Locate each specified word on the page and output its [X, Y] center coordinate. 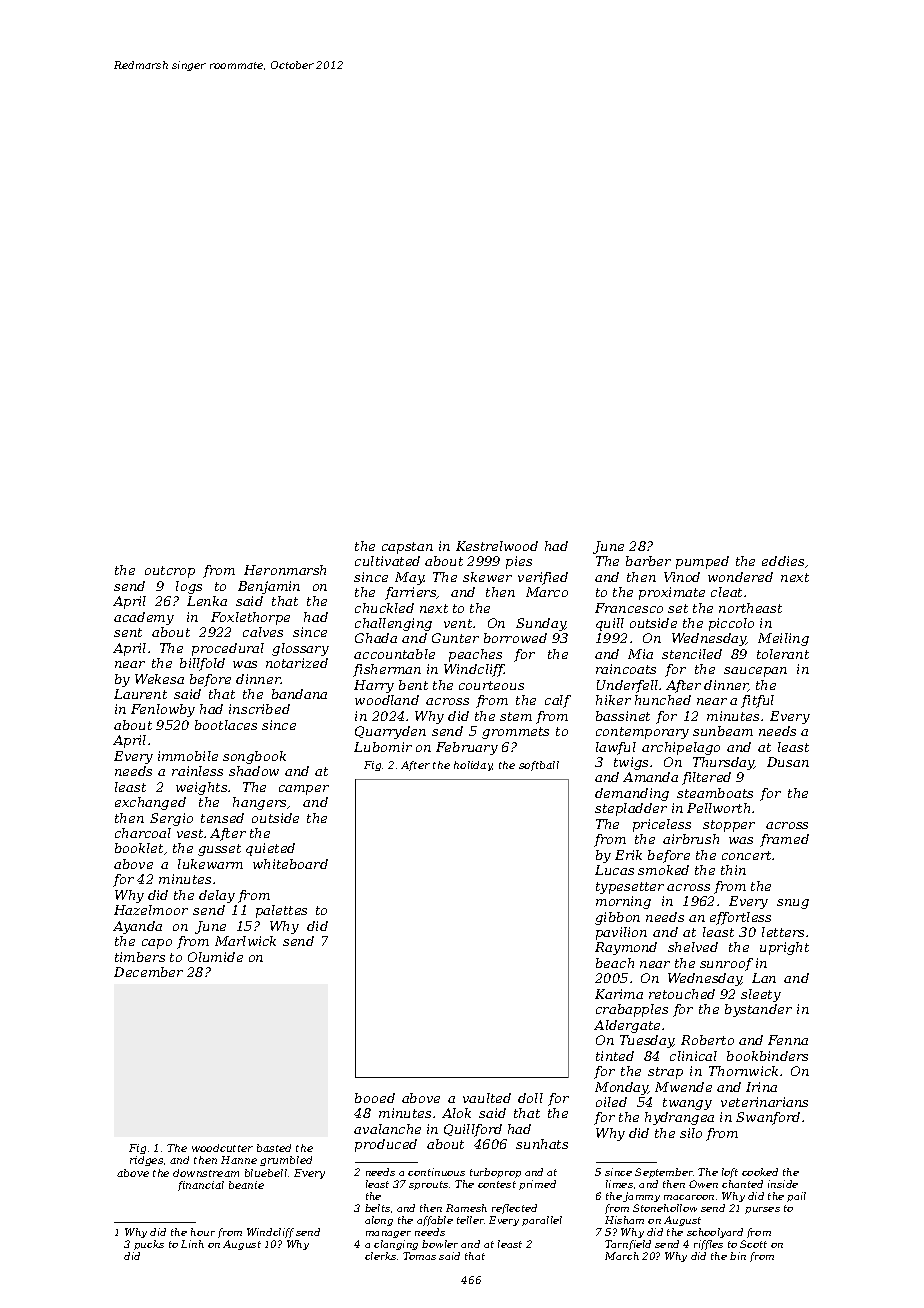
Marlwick [245, 941]
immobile [188, 756]
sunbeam [723, 731]
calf [558, 701]
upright [784, 948]
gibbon [617, 918]
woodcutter [222, 1148]
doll [530, 1098]
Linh [192, 1244]
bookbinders [767, 1056]
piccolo [731, 624]
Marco [547, 592]
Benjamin [269, 587]
